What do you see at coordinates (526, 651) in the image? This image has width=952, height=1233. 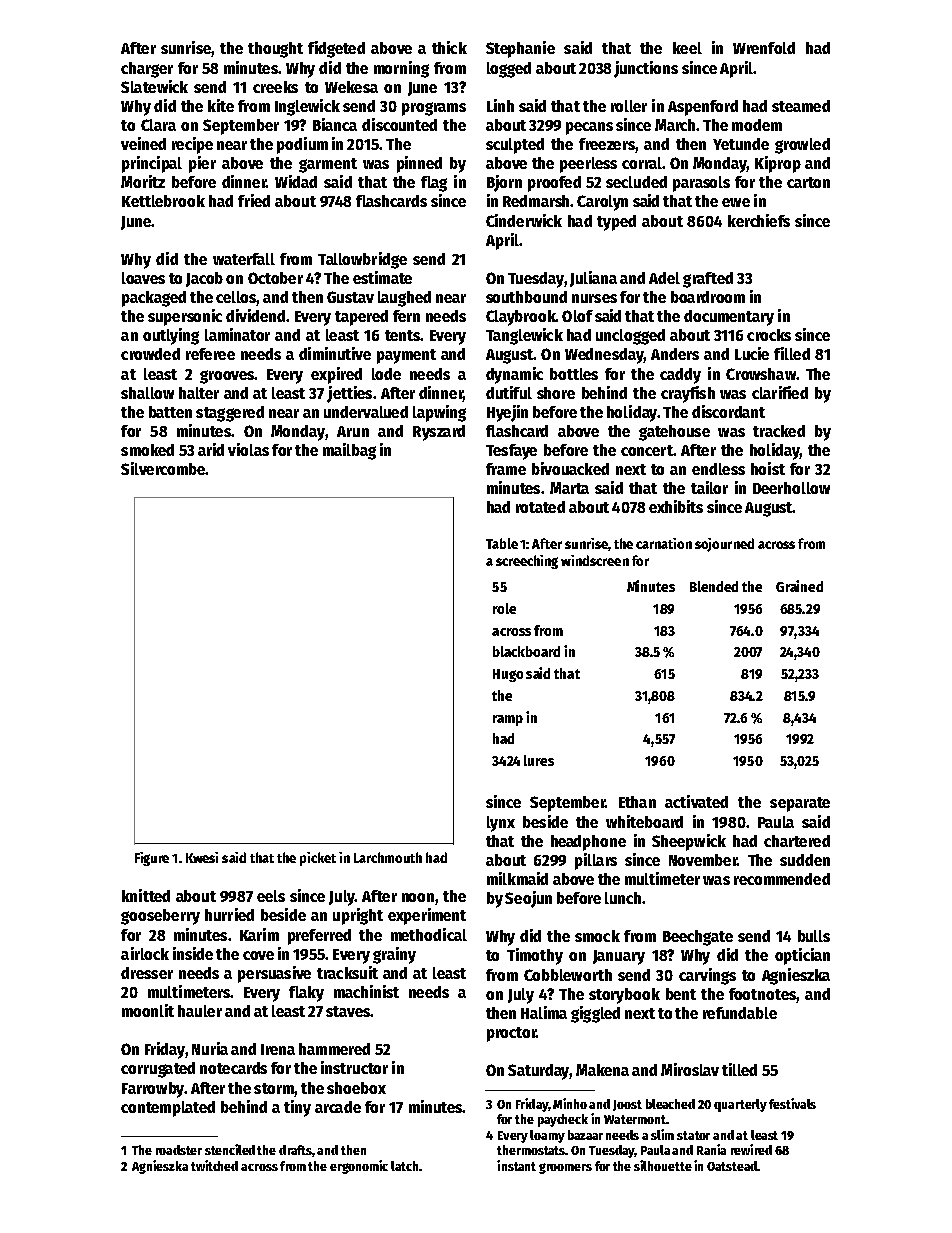 I see `blackboard` at bounding box center [526, 651].
